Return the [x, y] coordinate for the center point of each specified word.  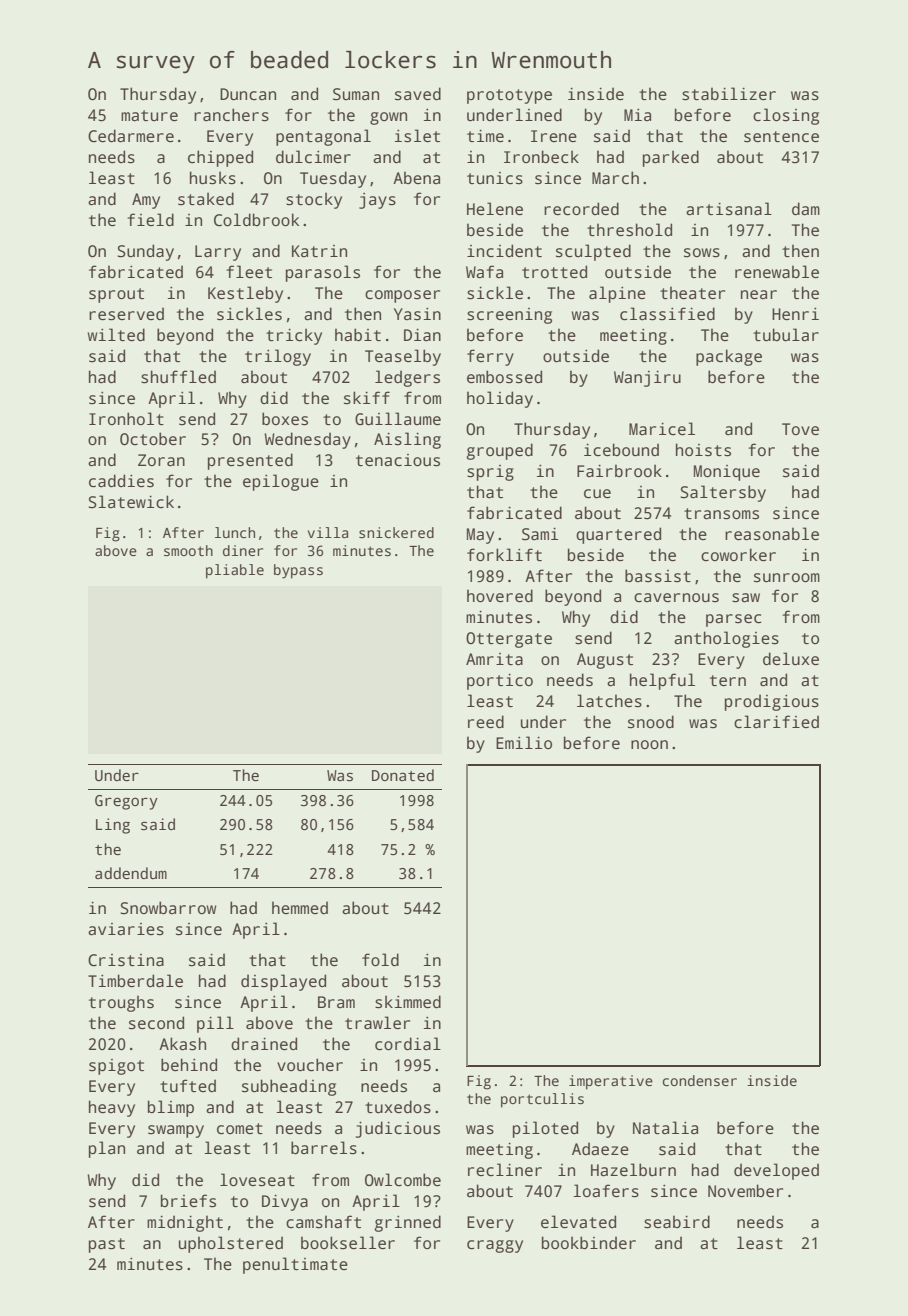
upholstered [231, 1244]
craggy [495, 1246]
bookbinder [589, 1242]
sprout [116, 295]
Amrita [494, 659]
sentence [781, 137]
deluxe [791, 659]
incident [504, 251]
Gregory [126, 802]
